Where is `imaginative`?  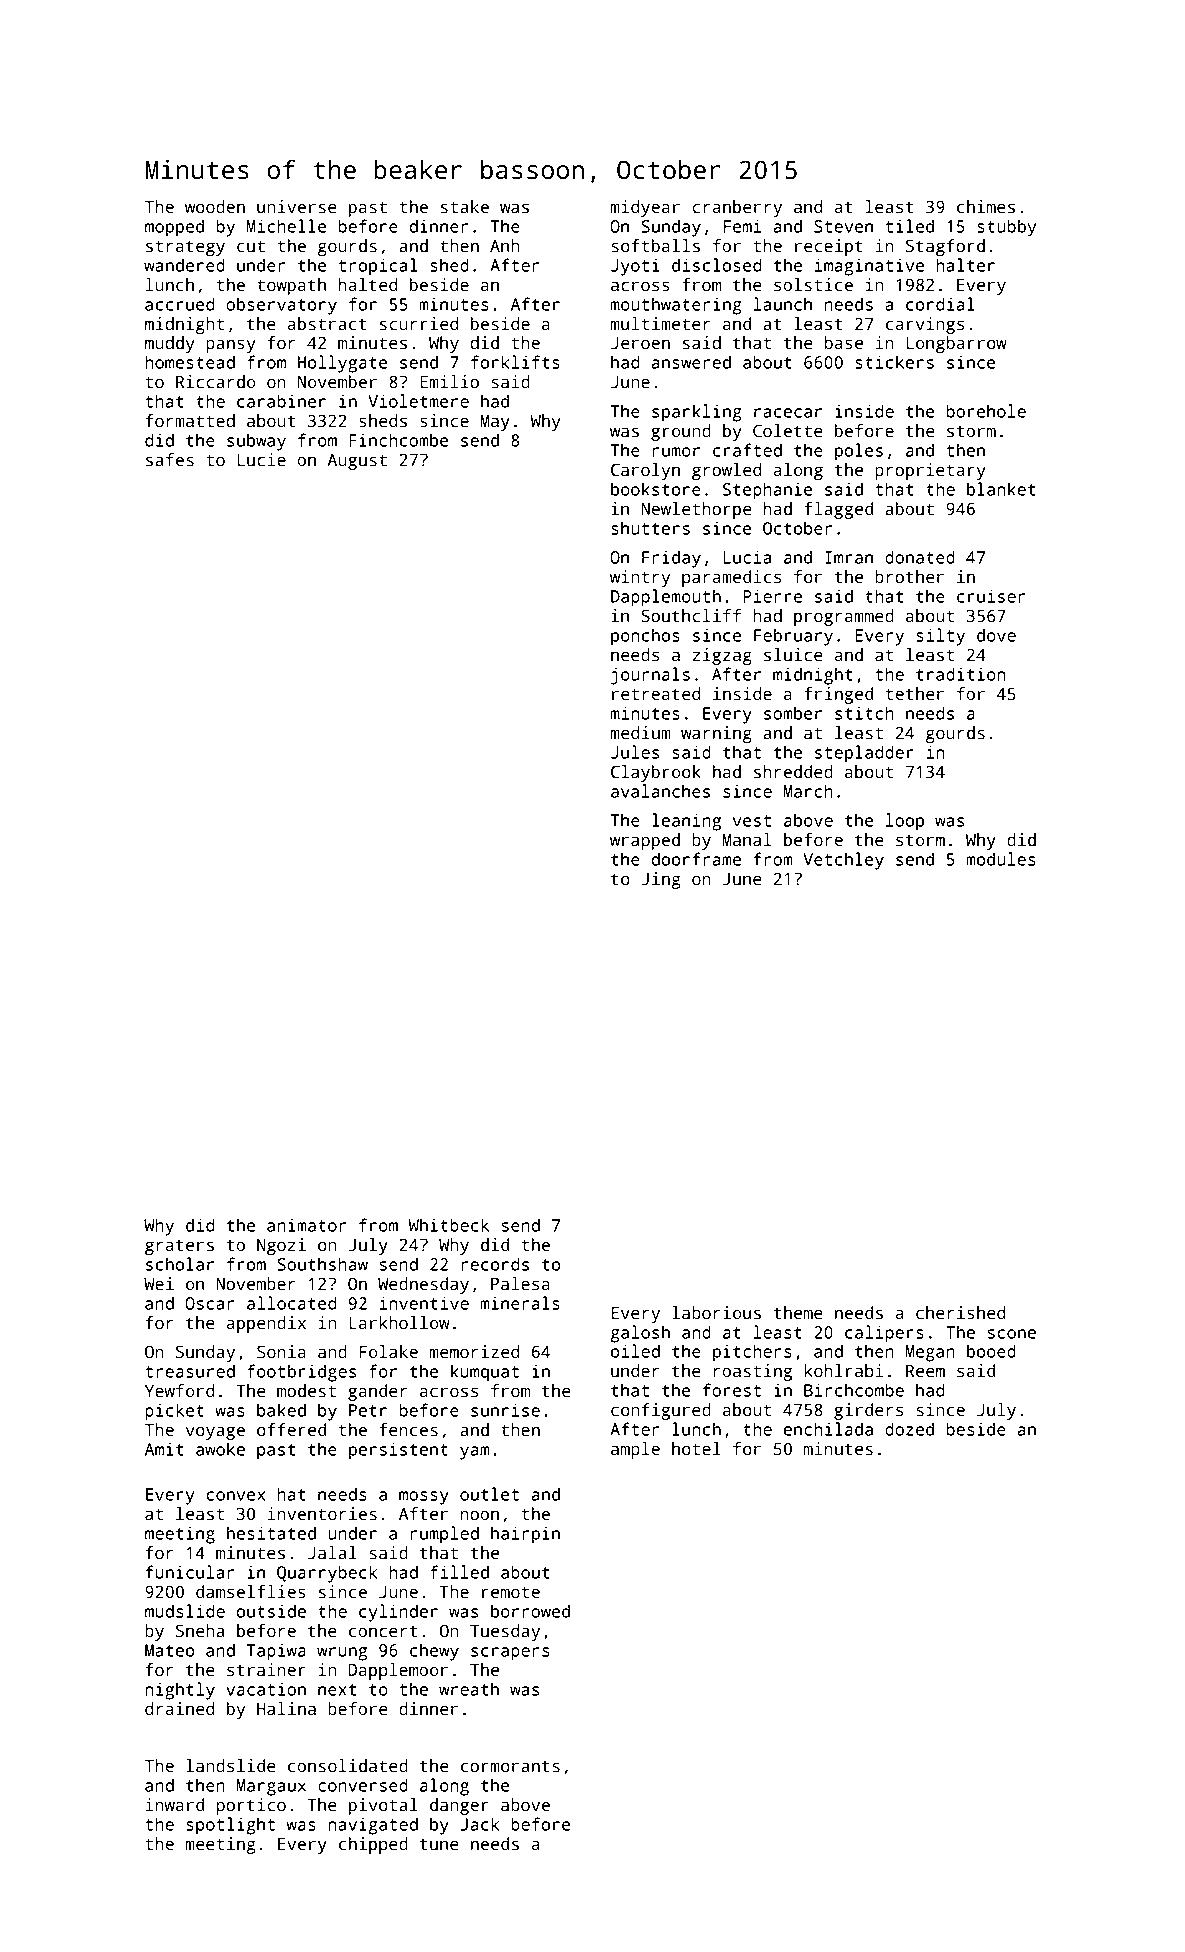 imaginative is located at coordinates (869, 267).
